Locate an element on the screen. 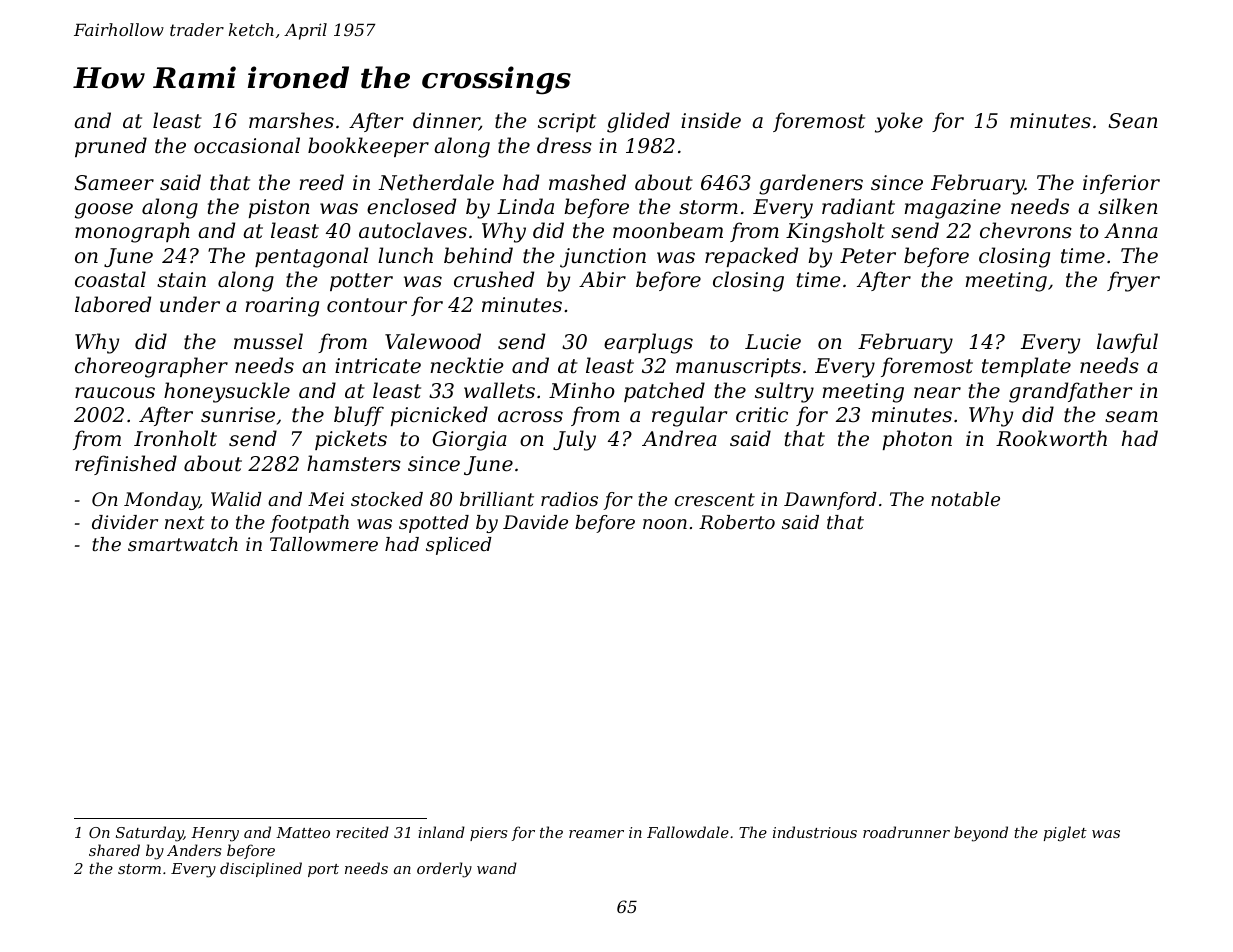 The width and height of the screenshot is (1233, 952). photon is located at coordinates (917, 440).
